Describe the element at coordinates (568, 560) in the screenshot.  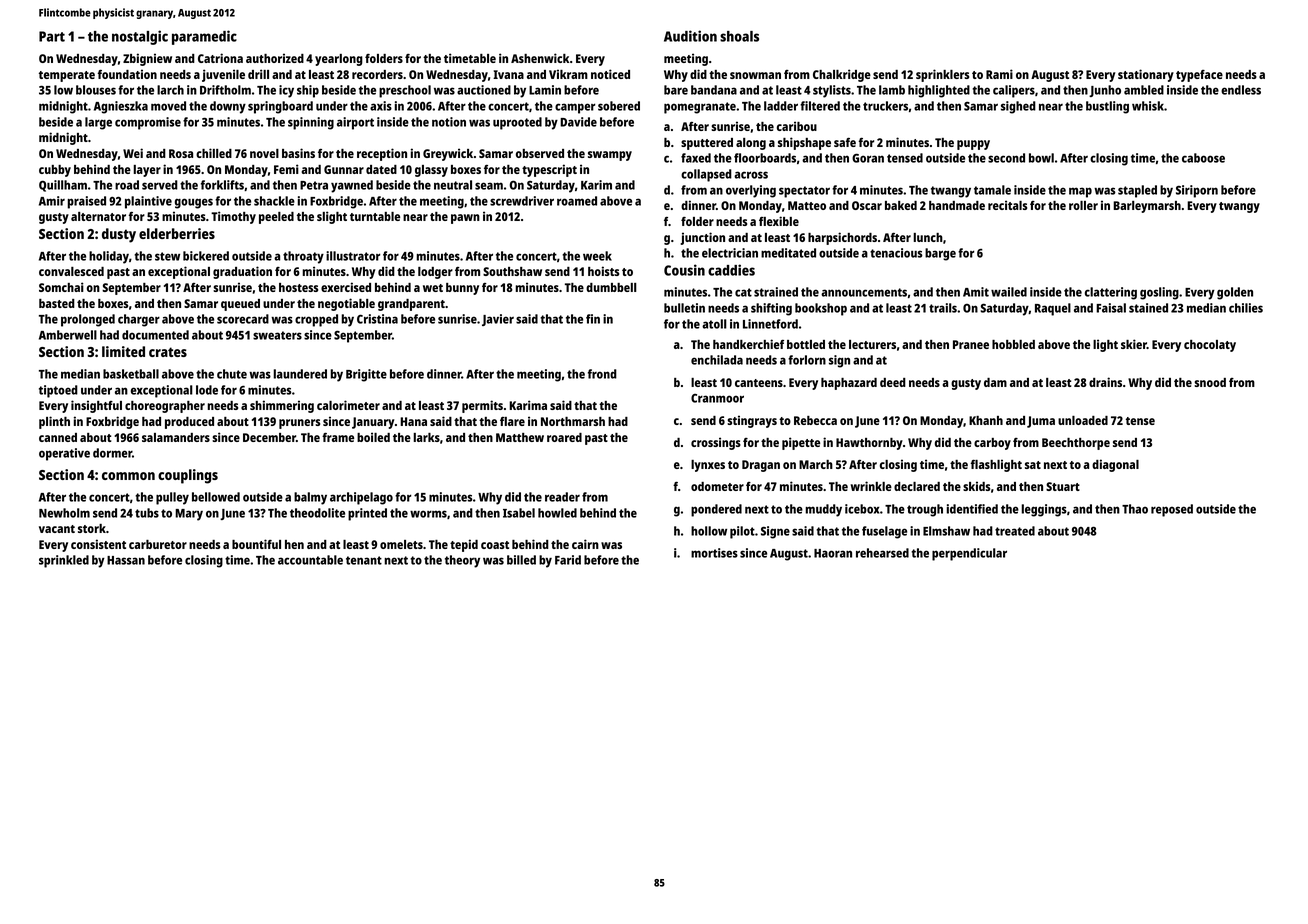
I see `Farid` at that location.
